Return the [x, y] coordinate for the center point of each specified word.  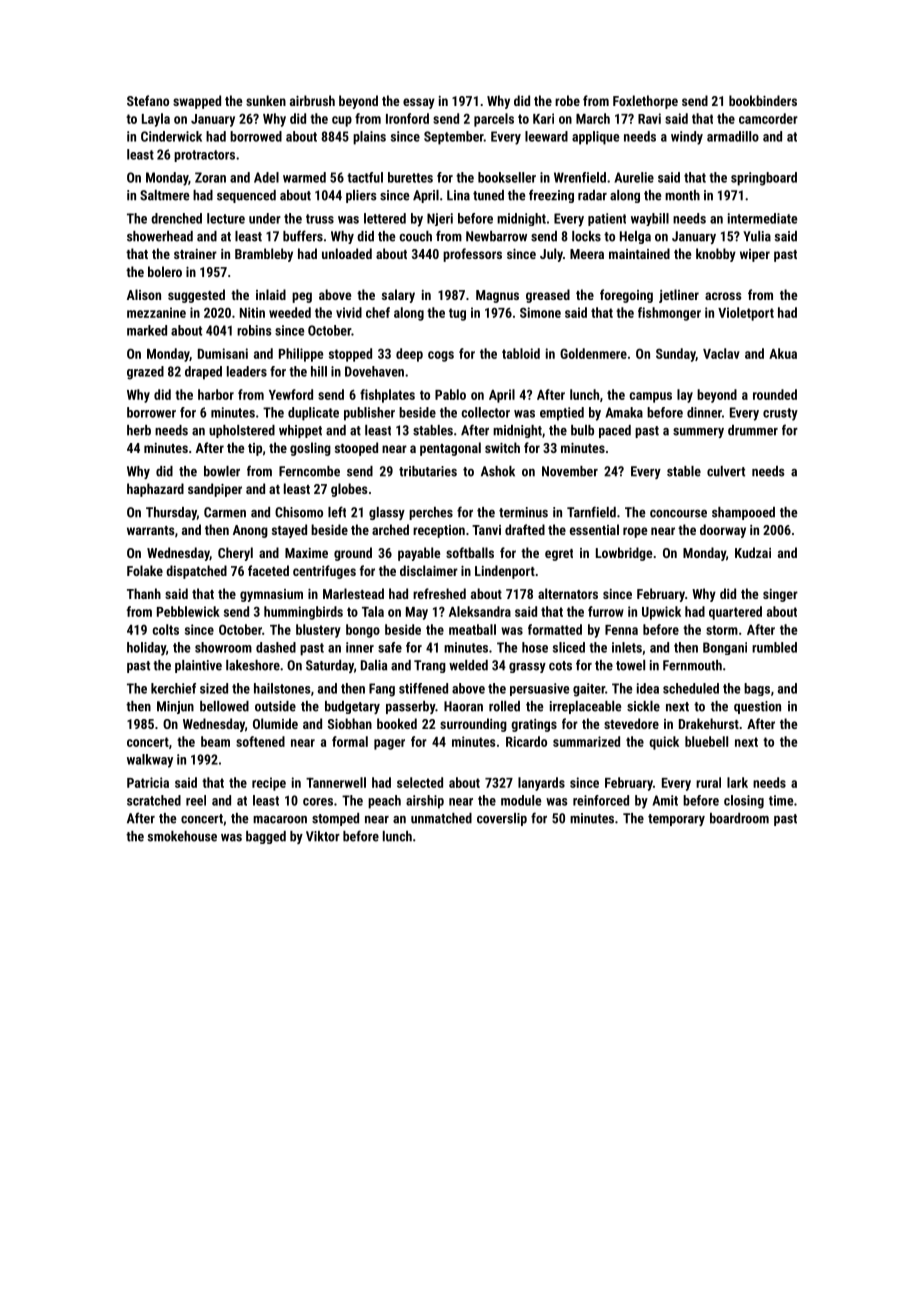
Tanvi [486, 530]
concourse [678, 514]
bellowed [224, 706]
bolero [165, 271]
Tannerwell [336, 782]
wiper [755, 255]
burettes [410, 177]
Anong [250, 531]
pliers [361, 196]
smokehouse [182, 836]
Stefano [148, 100]
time [781, 800]
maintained [639, 253]
